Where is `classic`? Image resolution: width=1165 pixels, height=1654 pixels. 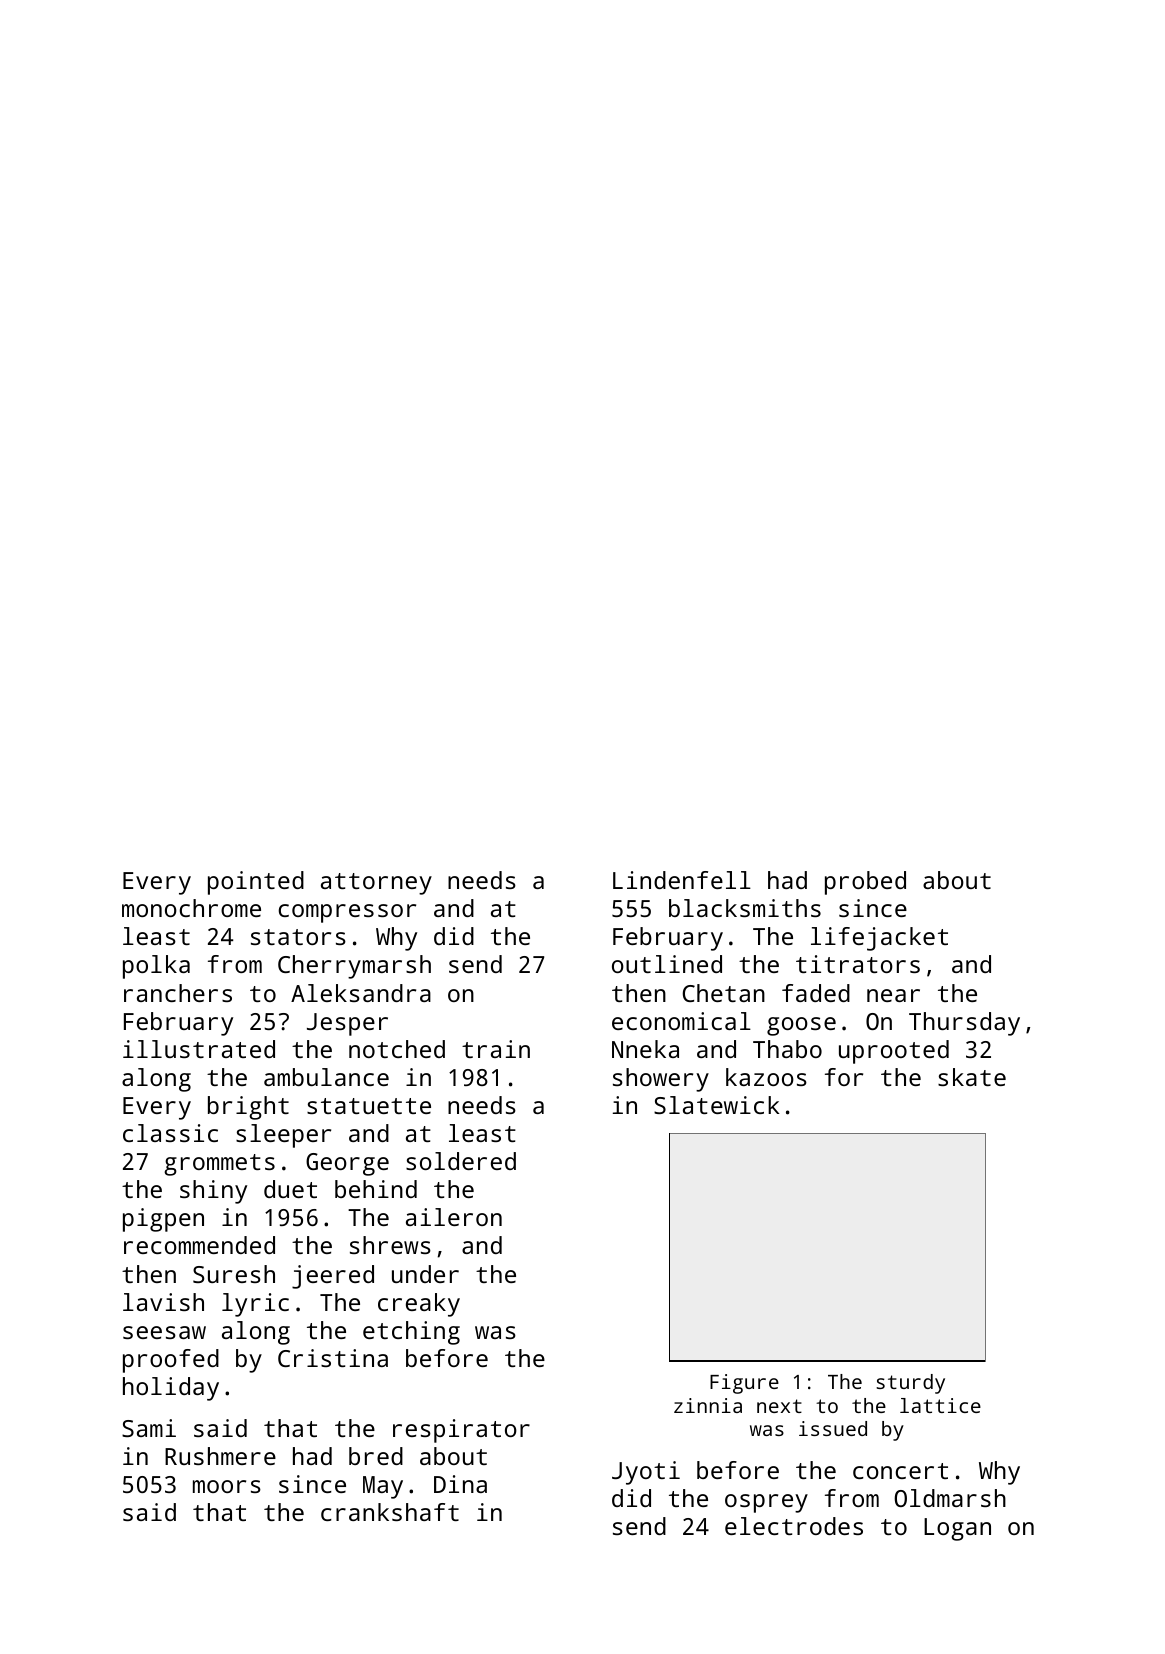 classic is located at coordinates (170, 1133).
